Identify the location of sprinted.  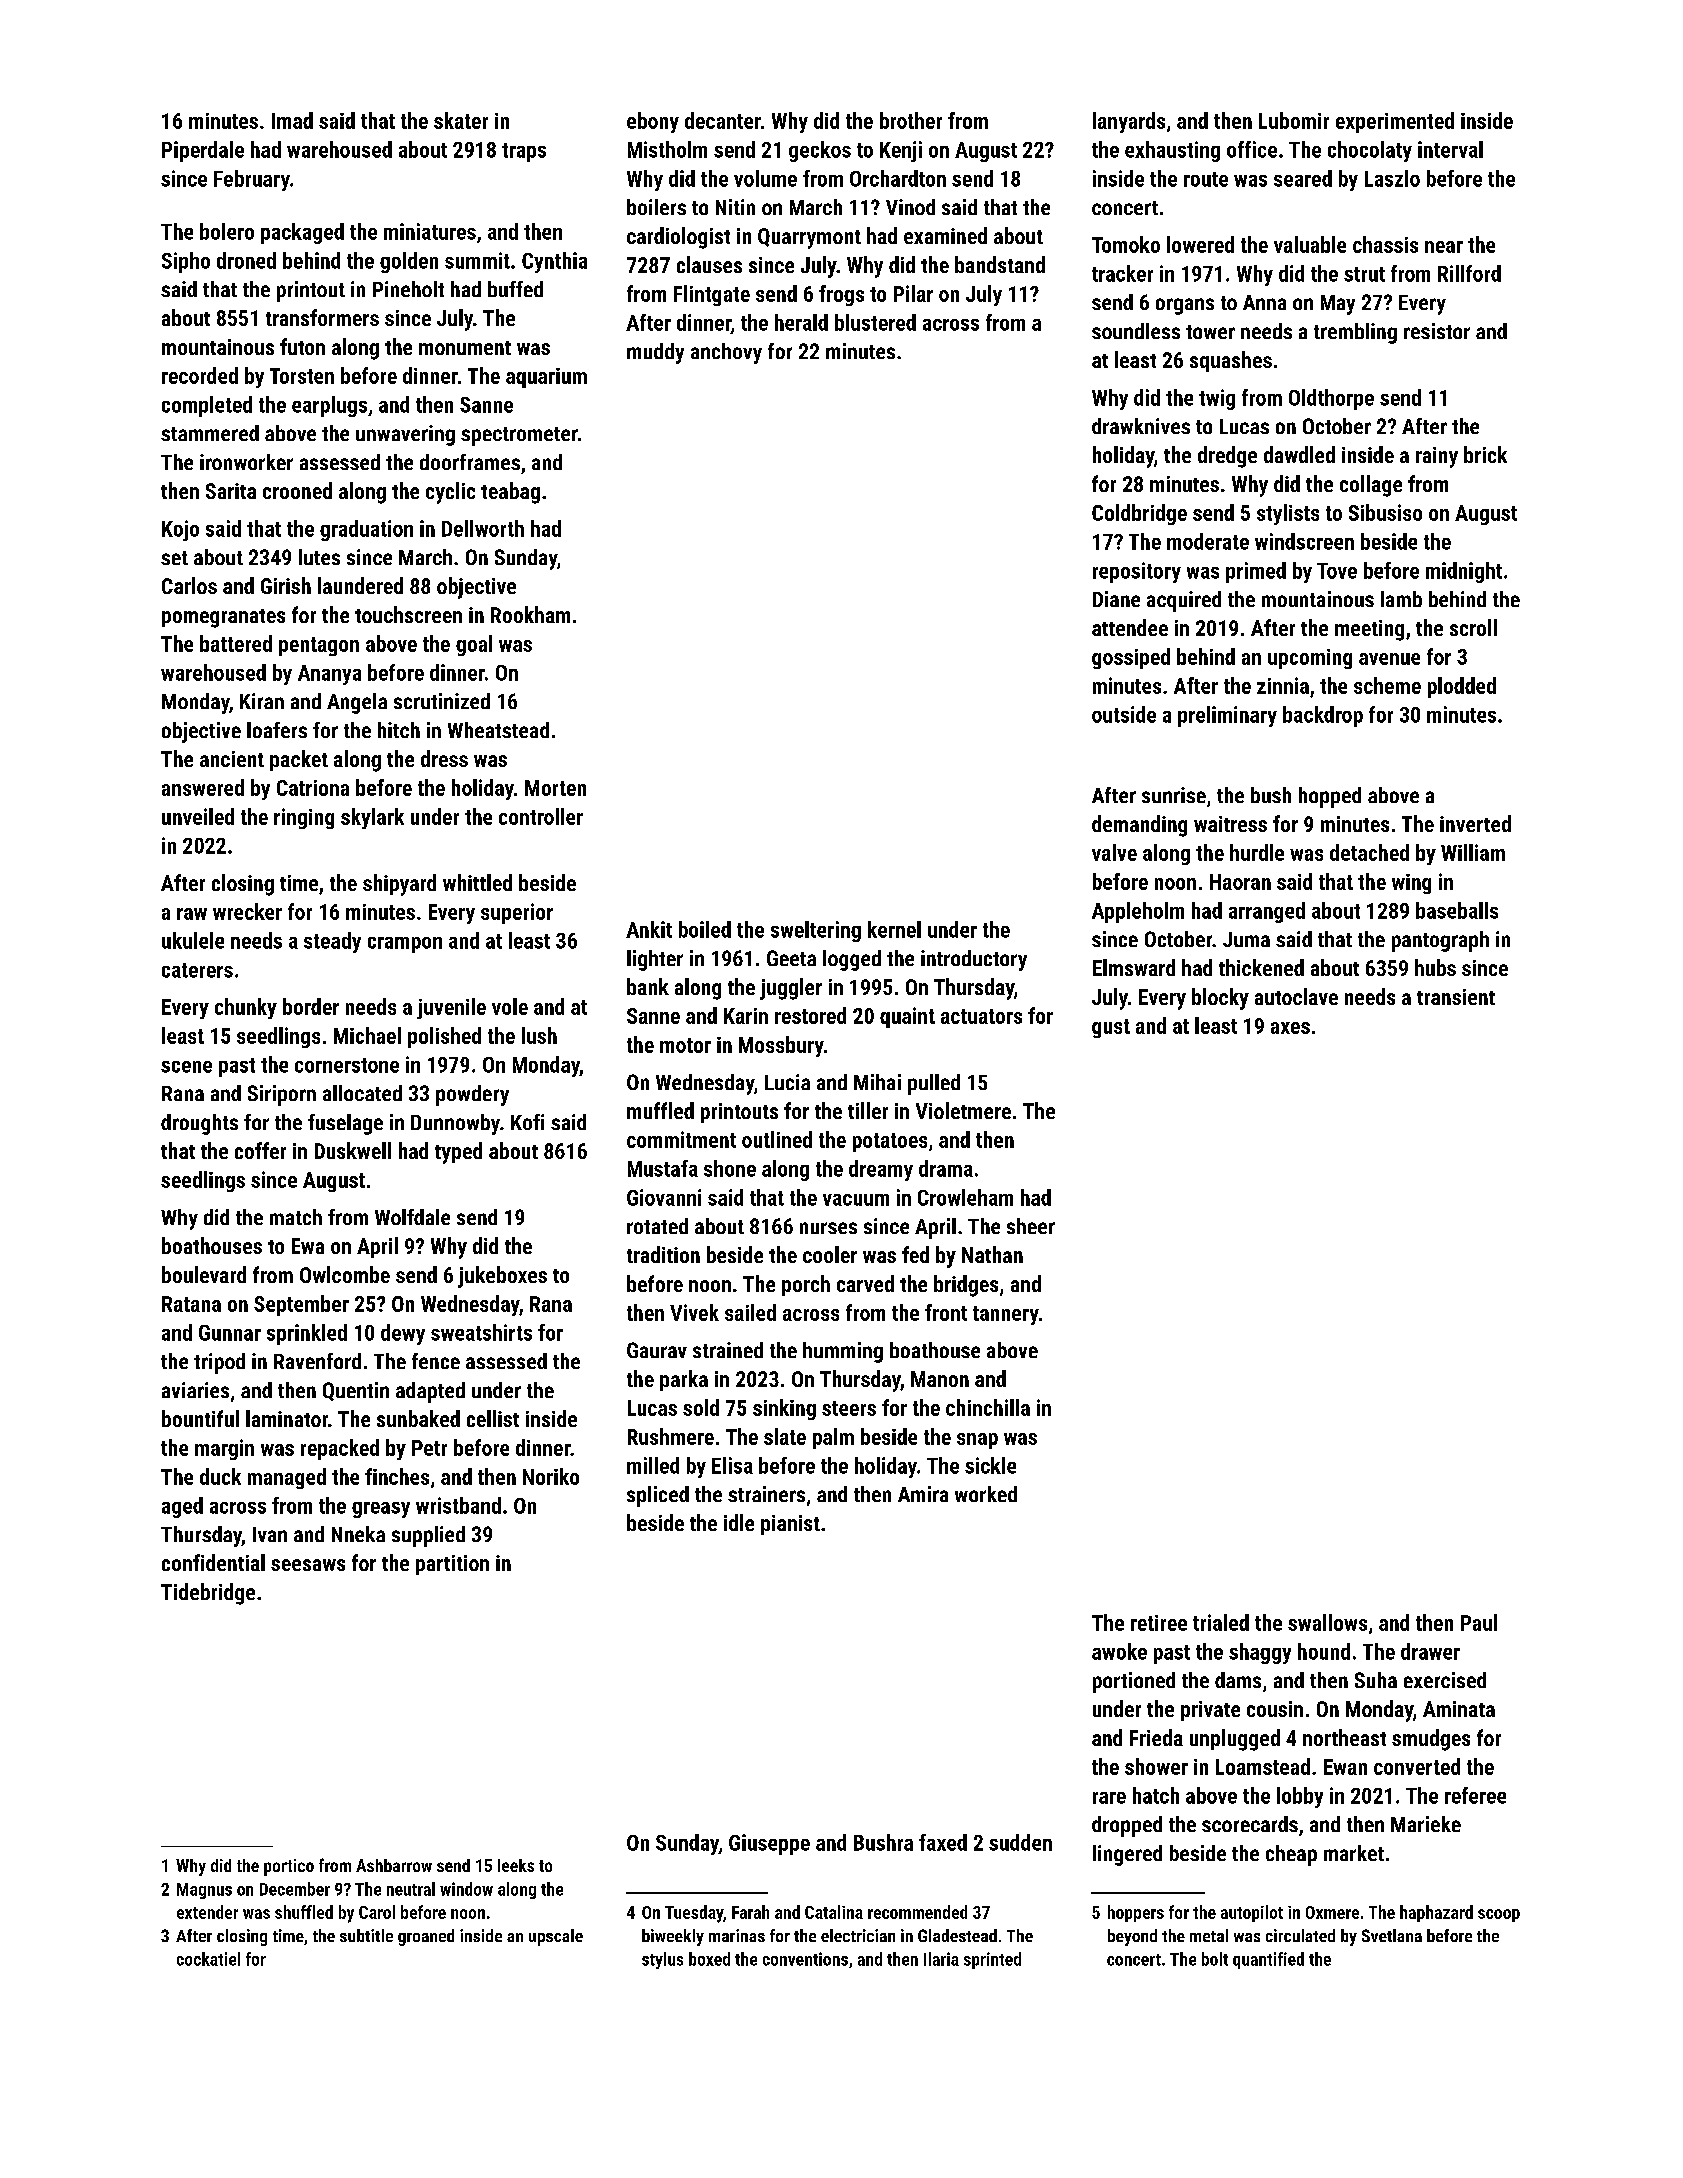
(992, 1960).
